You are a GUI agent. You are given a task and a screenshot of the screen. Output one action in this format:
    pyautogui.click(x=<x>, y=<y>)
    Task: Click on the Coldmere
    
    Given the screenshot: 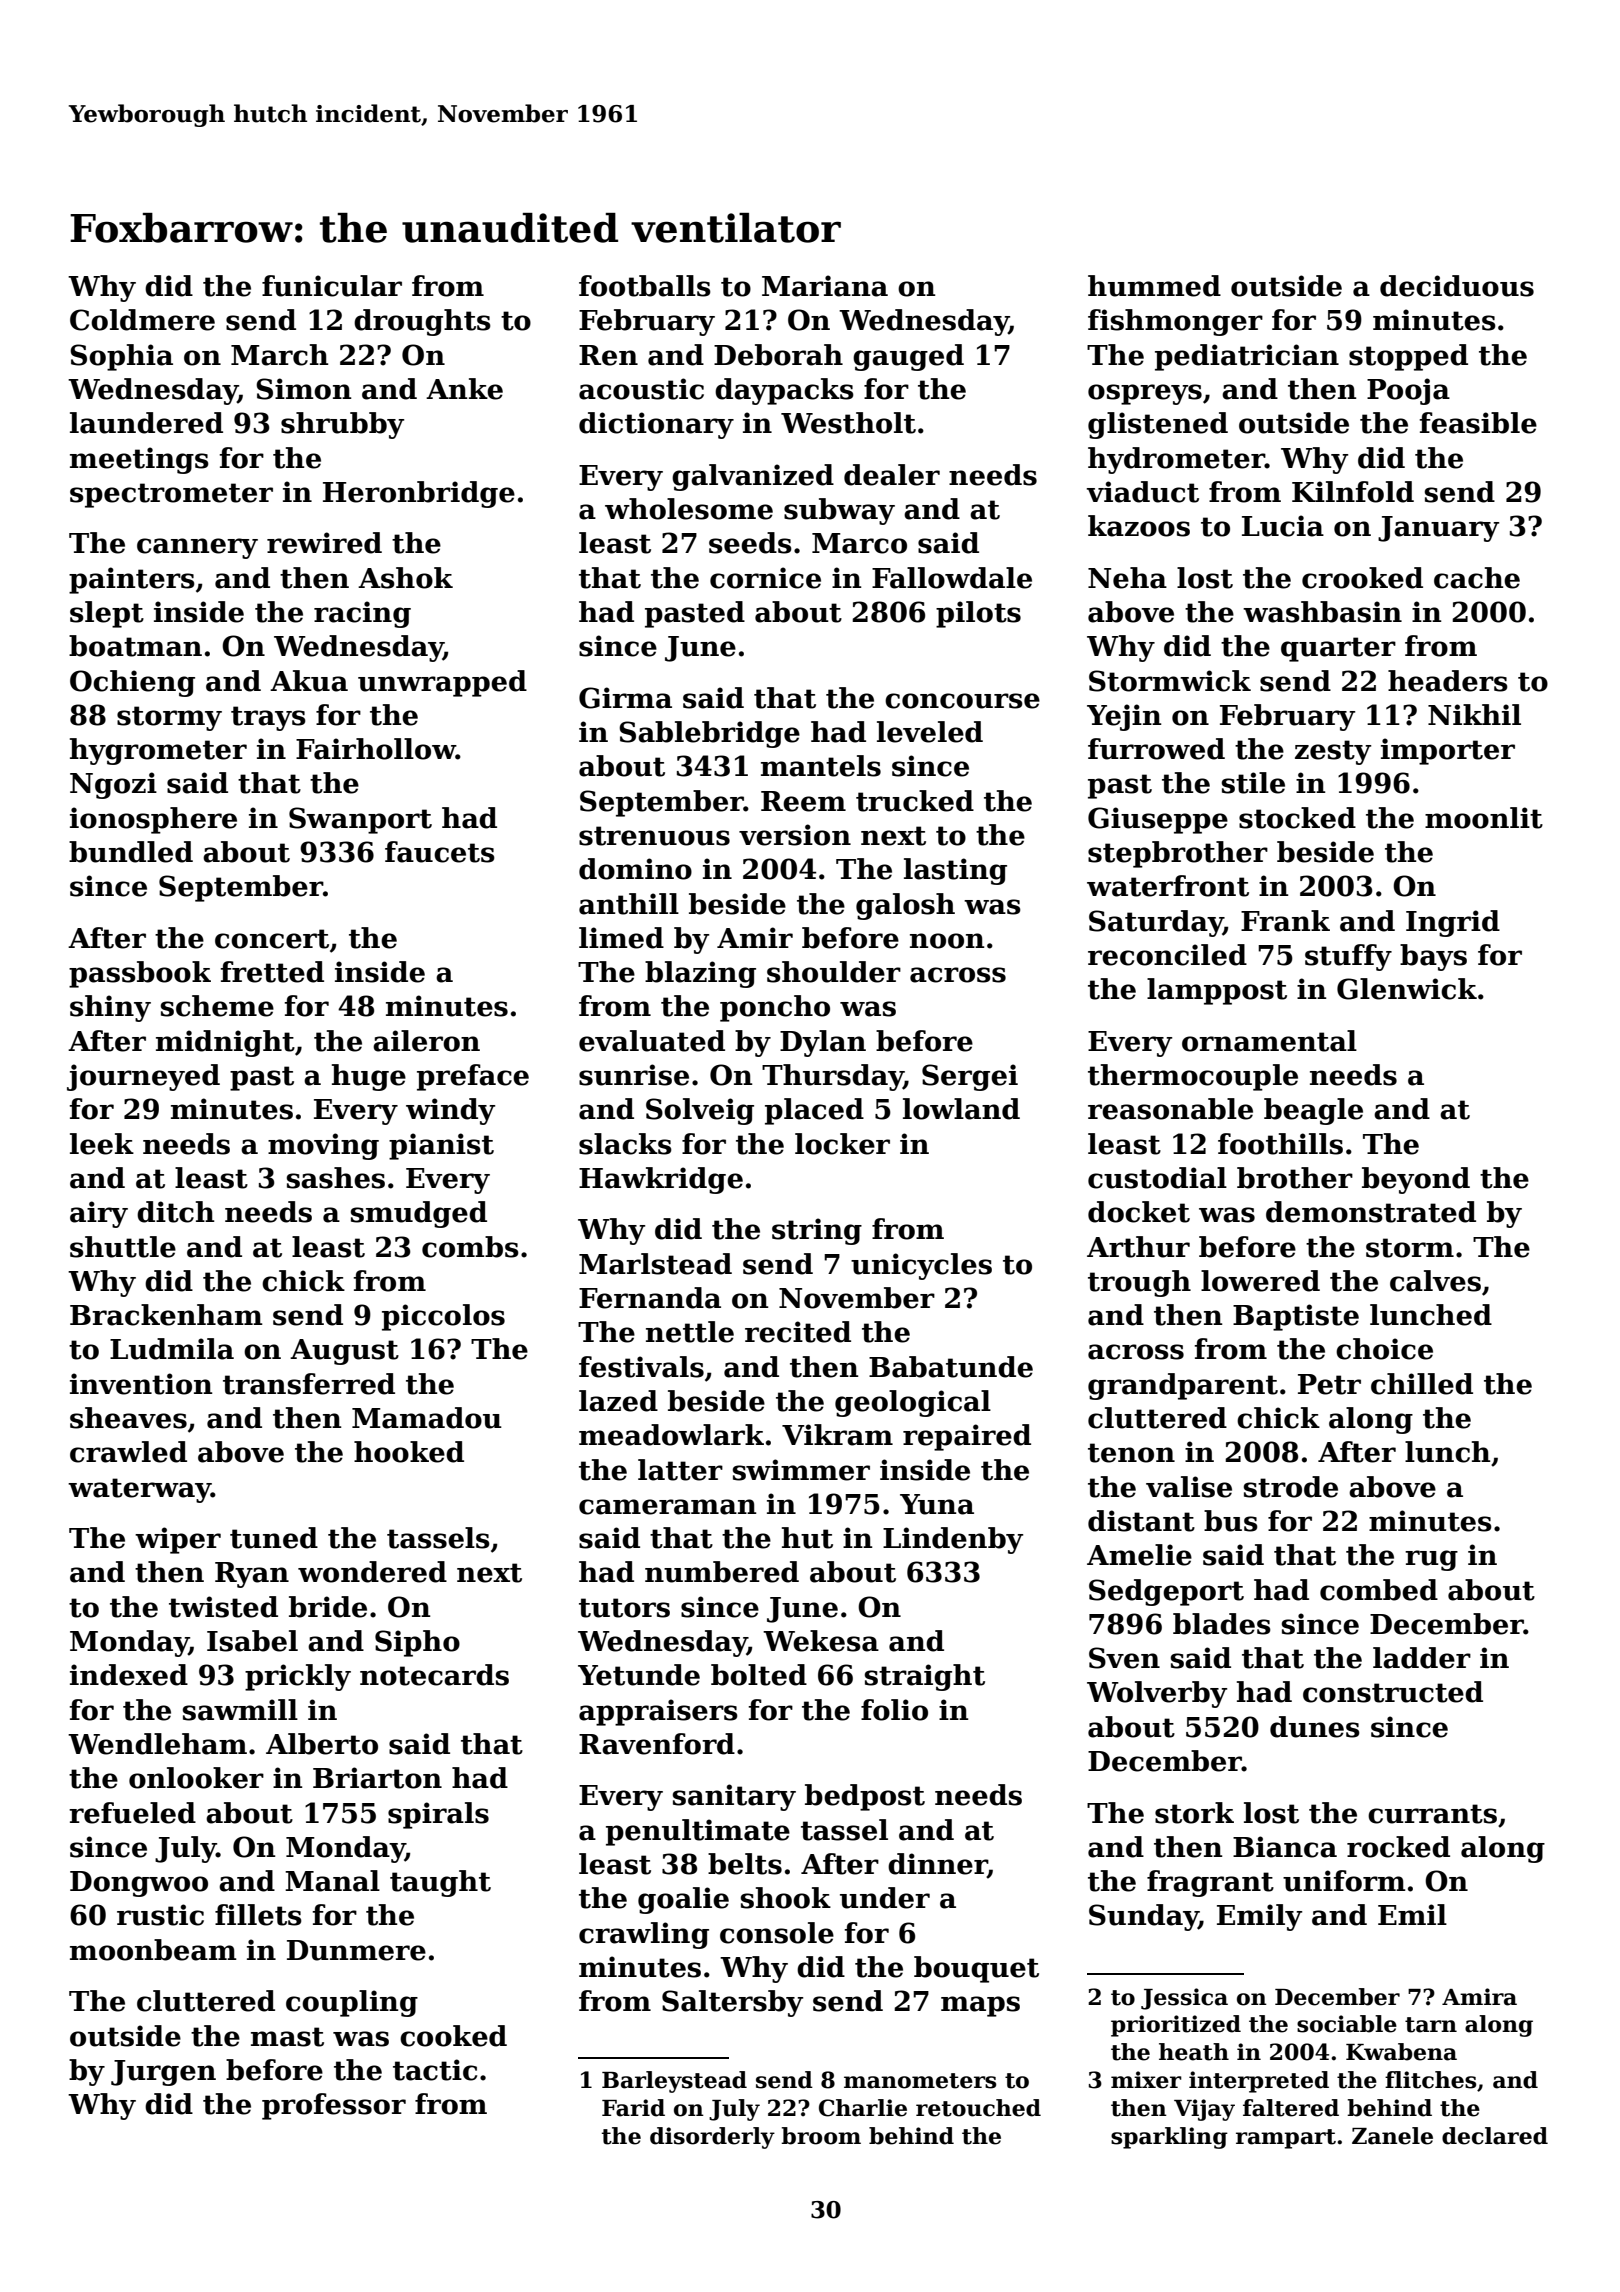 What is the action you would take?
    pyautogui.click(x=142, y=320)
